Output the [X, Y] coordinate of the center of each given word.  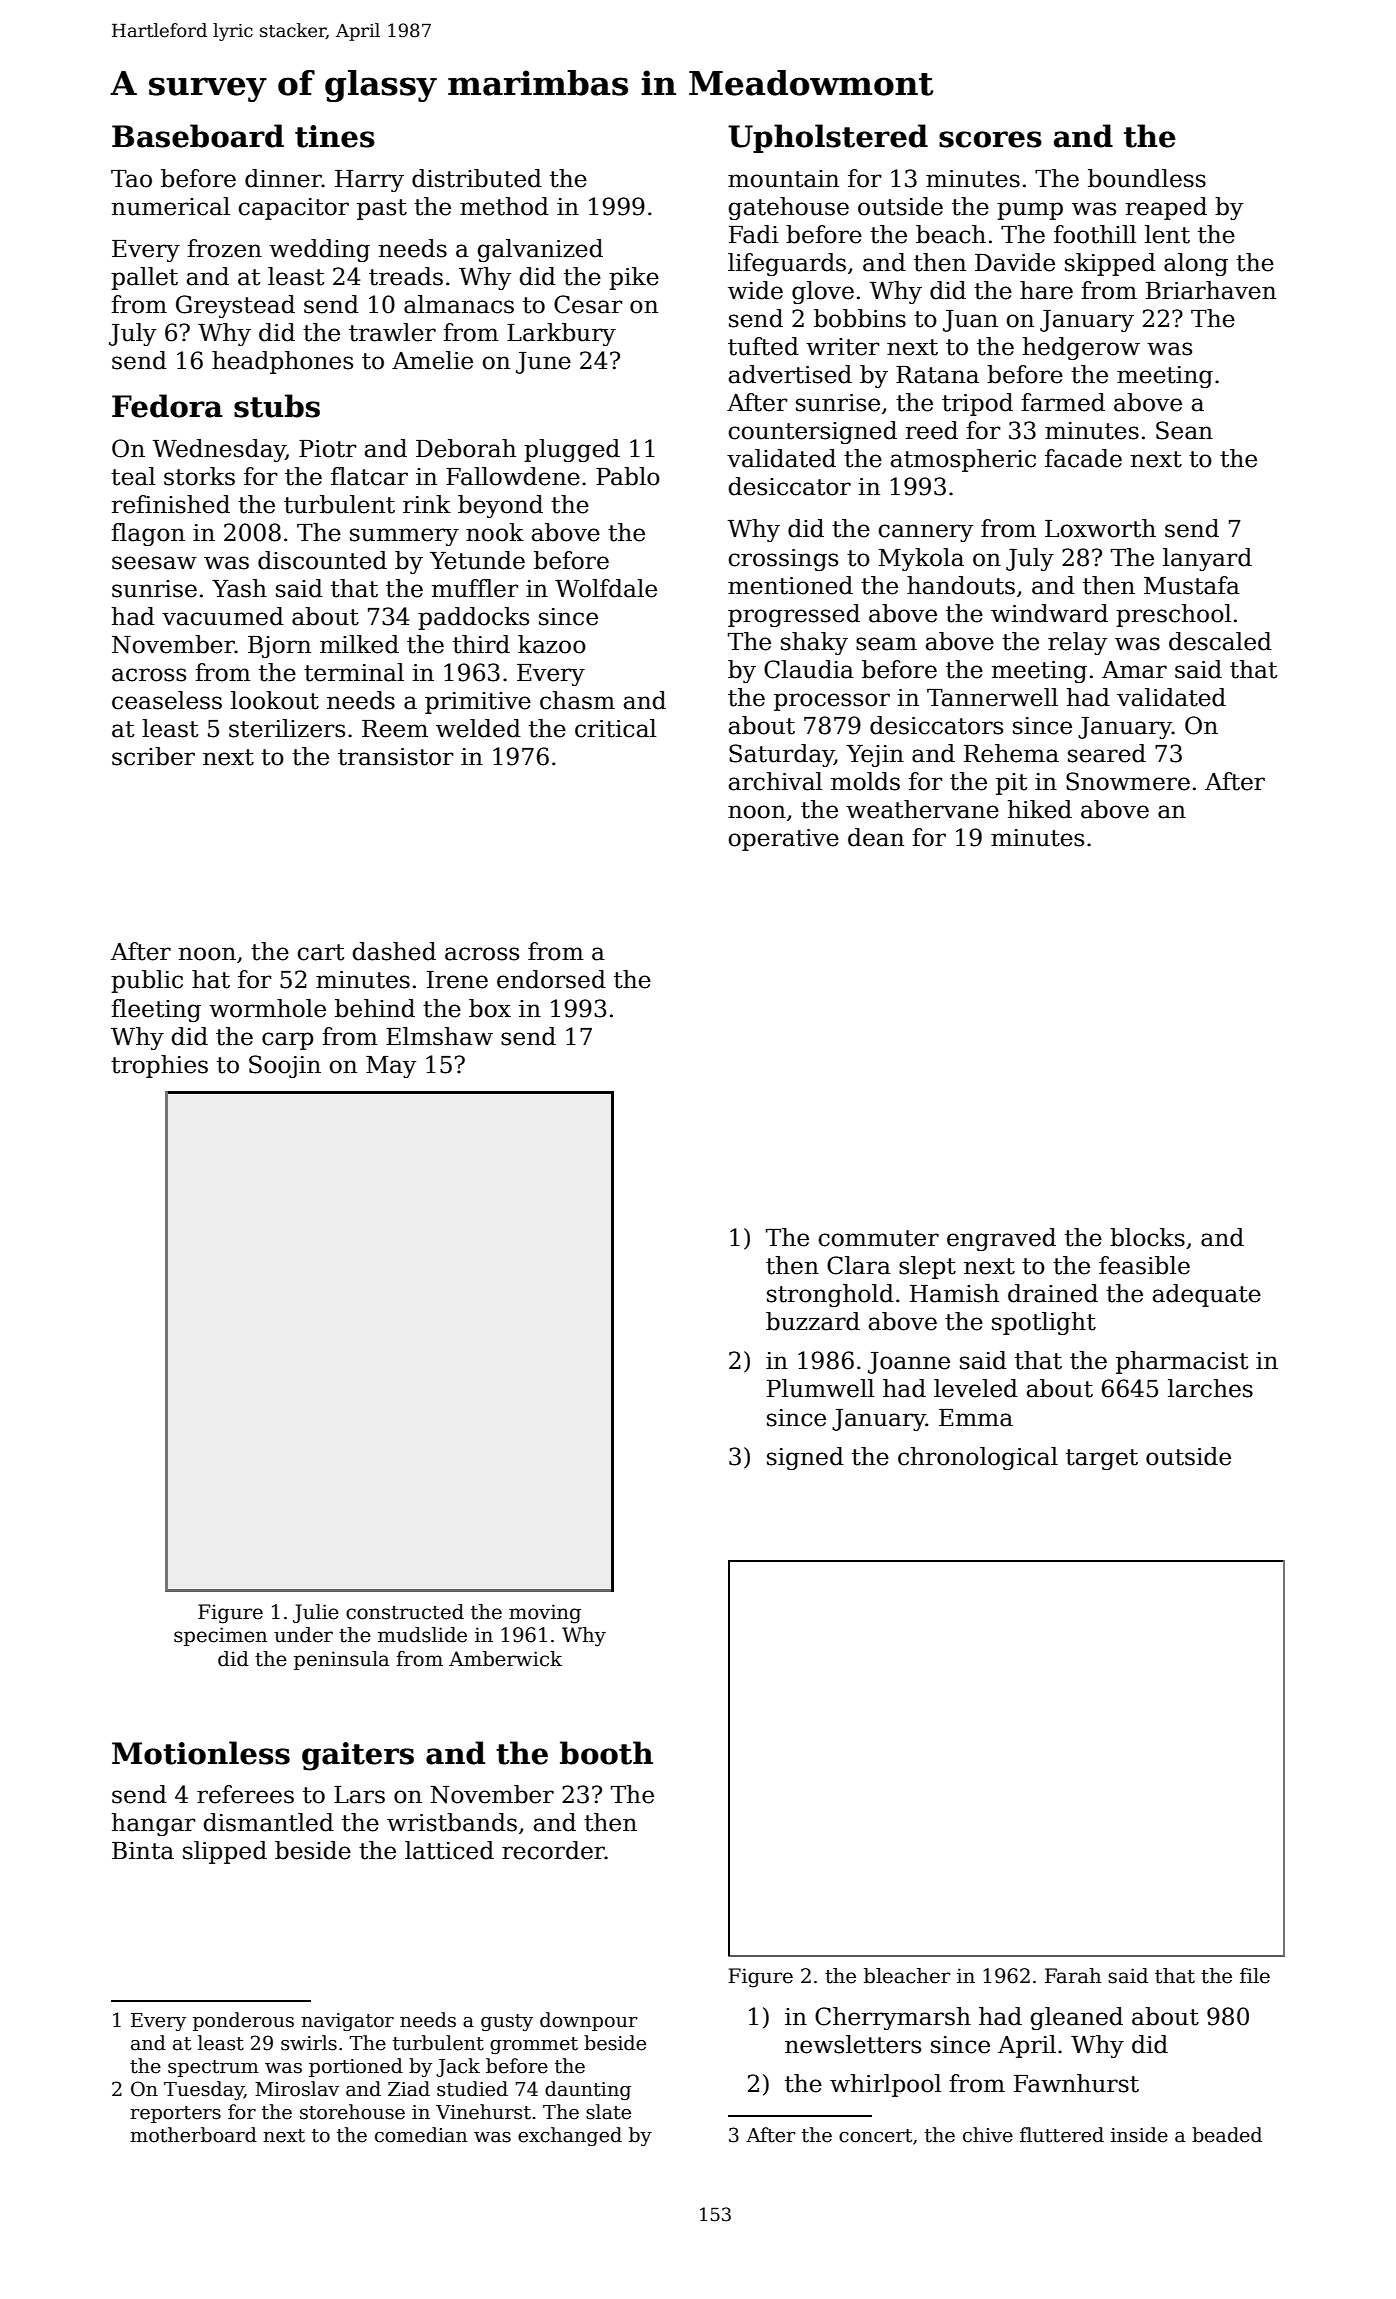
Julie [316, 1613]
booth [606, 1753]
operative [784, 840]
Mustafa [1192, 585]
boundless [1147, 178]
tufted [763, 346]
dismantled [269, 1822]
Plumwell [820, 1388]
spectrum [213, 2068]
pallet [144, 278]
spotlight [1044, 1323]
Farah [1073, 1976]
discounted [322, 560]
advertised [790, 374]
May [391, 1067]
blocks [1147, 1237]
